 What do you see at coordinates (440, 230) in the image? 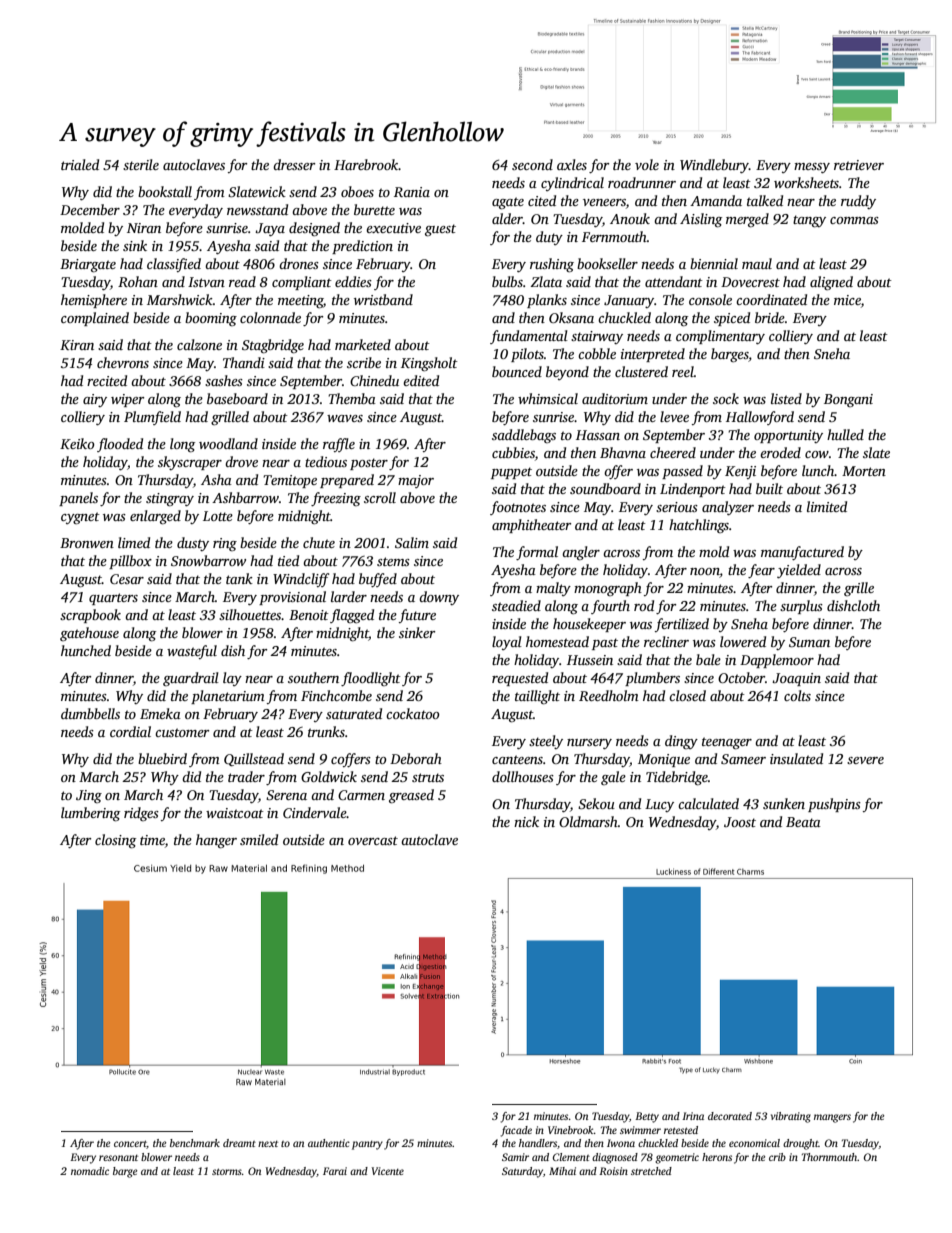
I see `guest` at bounding box center [440, 230].
